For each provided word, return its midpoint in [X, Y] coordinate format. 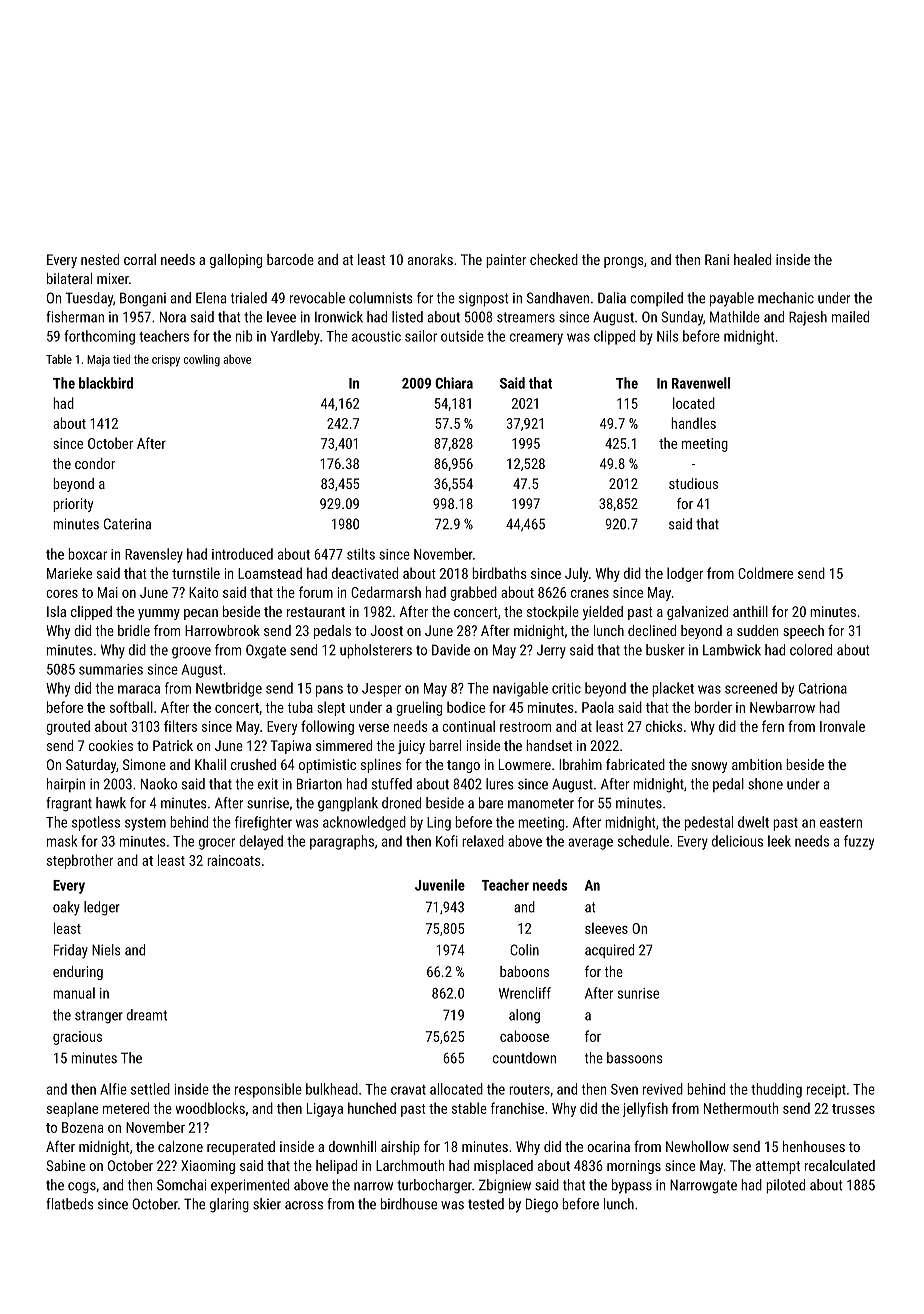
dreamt [147, 1015]
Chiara [454, 383]
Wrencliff [525, 993]
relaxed [483, 841]
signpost [484, 299]
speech [803, 632]
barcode [290, 259]
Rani [717, 259]
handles [693, 423]
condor [95, 463]
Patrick [173, 745]
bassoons [634, 1058]
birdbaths [499, 573]
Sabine [65, 1165]
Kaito [203, 592]
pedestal [709, 823]
